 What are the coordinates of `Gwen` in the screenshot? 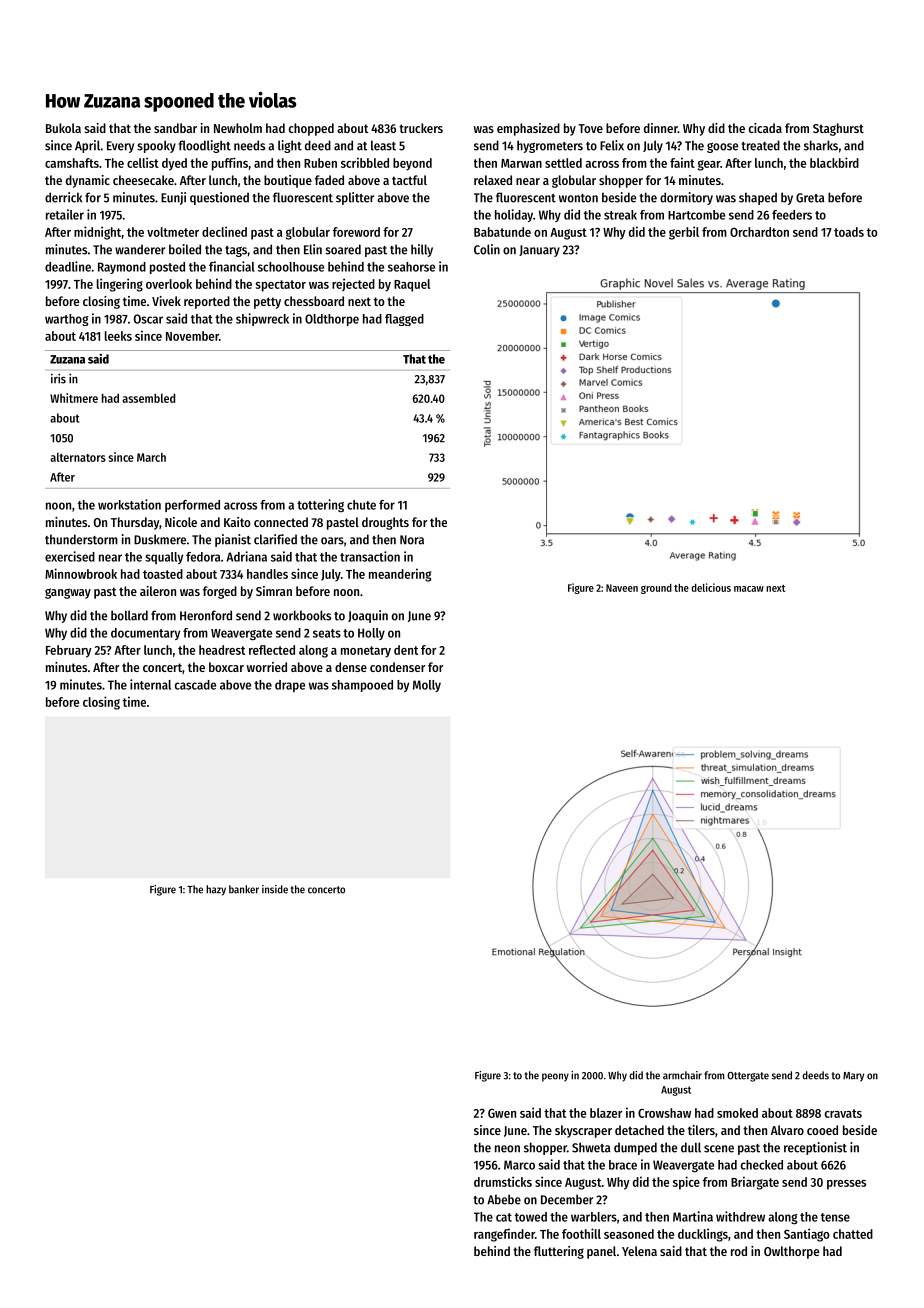 It's located at (502, 1113).
